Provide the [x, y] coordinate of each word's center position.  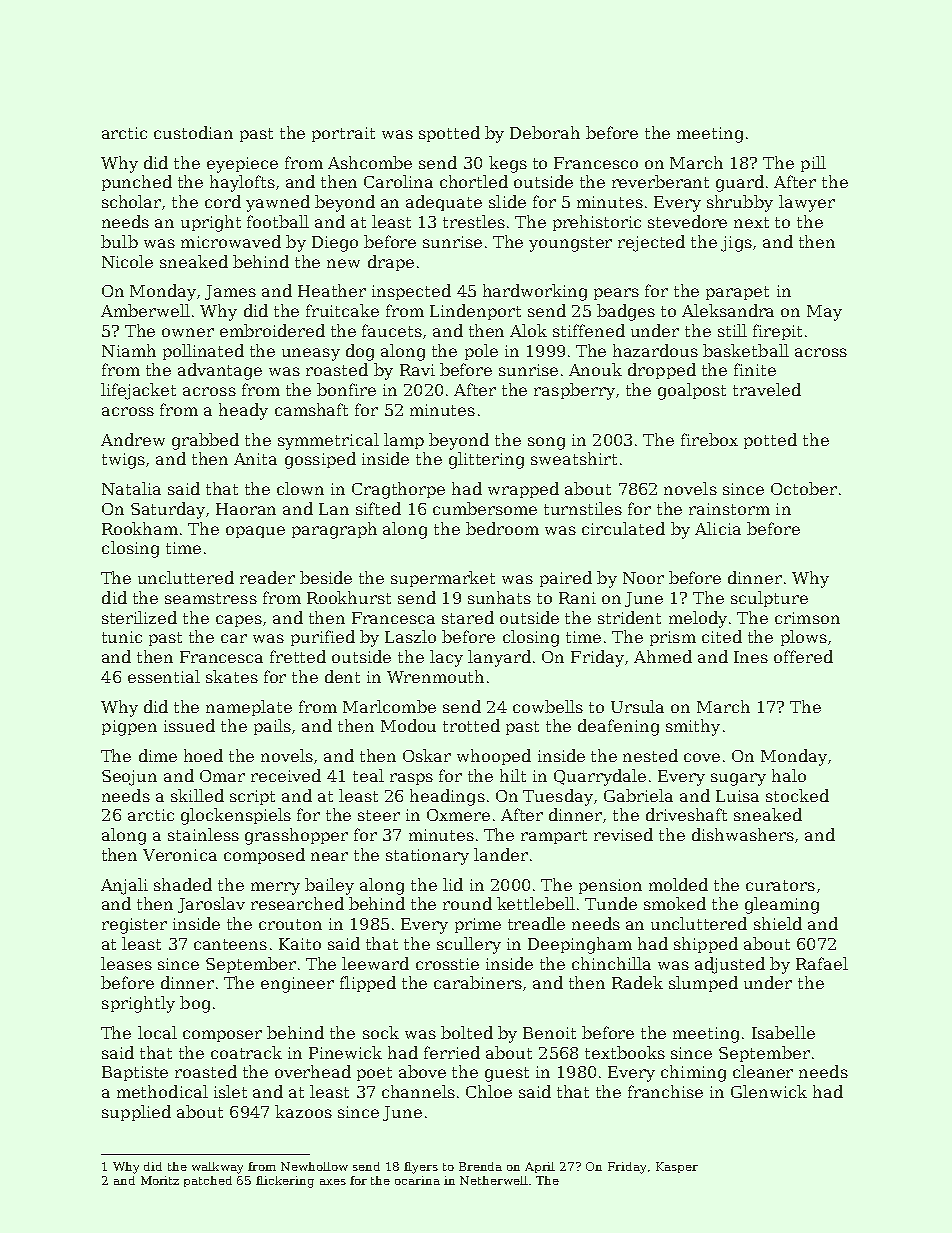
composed [264, 856]
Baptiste [135, 1073]
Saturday [168, 510]
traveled [767, 389]
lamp [404, 441]
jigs [736, 244]
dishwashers [743, 834]
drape [391, 263]
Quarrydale [600, 777]
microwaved [231, 241]
